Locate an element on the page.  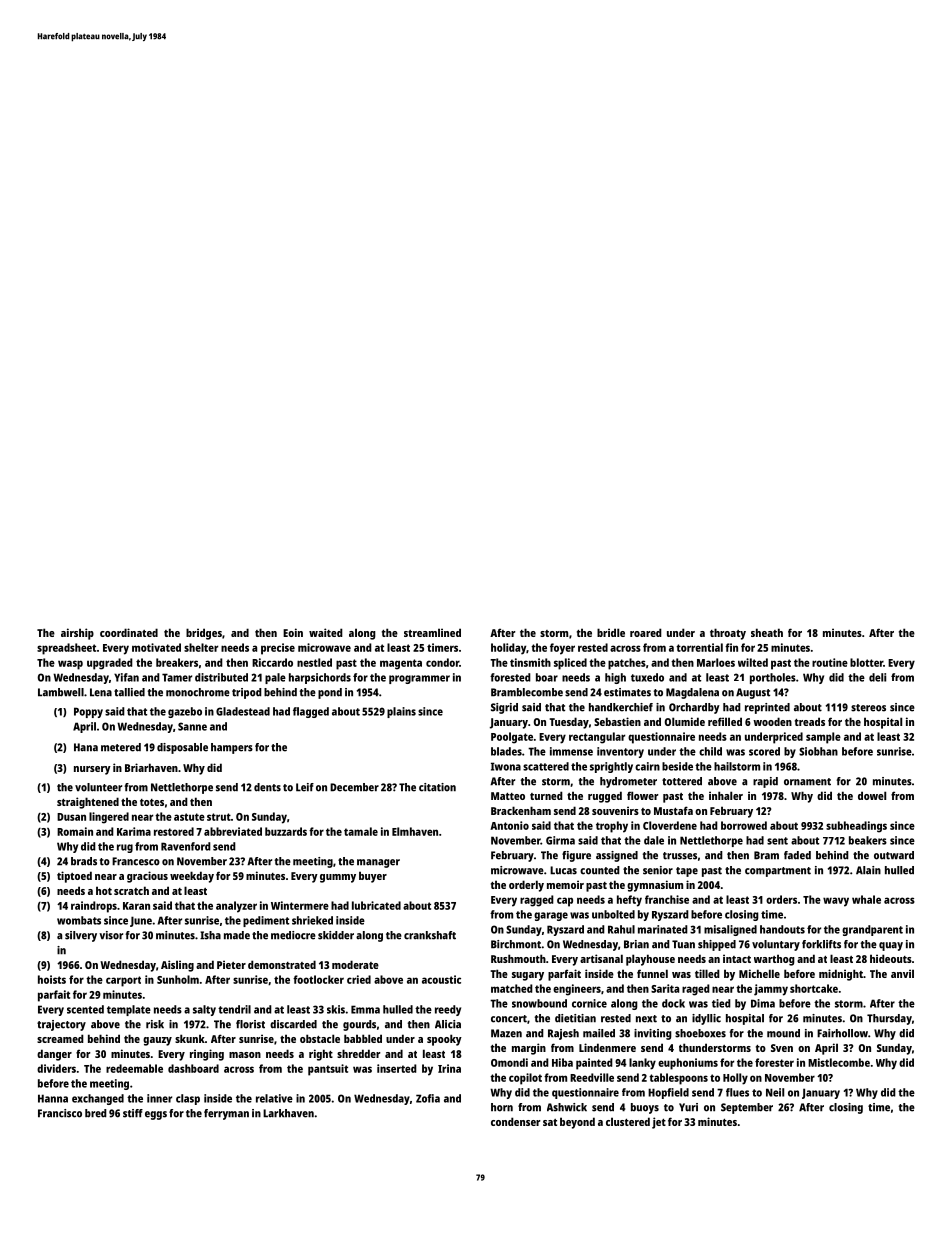
nestled is located at coordinates (314, 662).
